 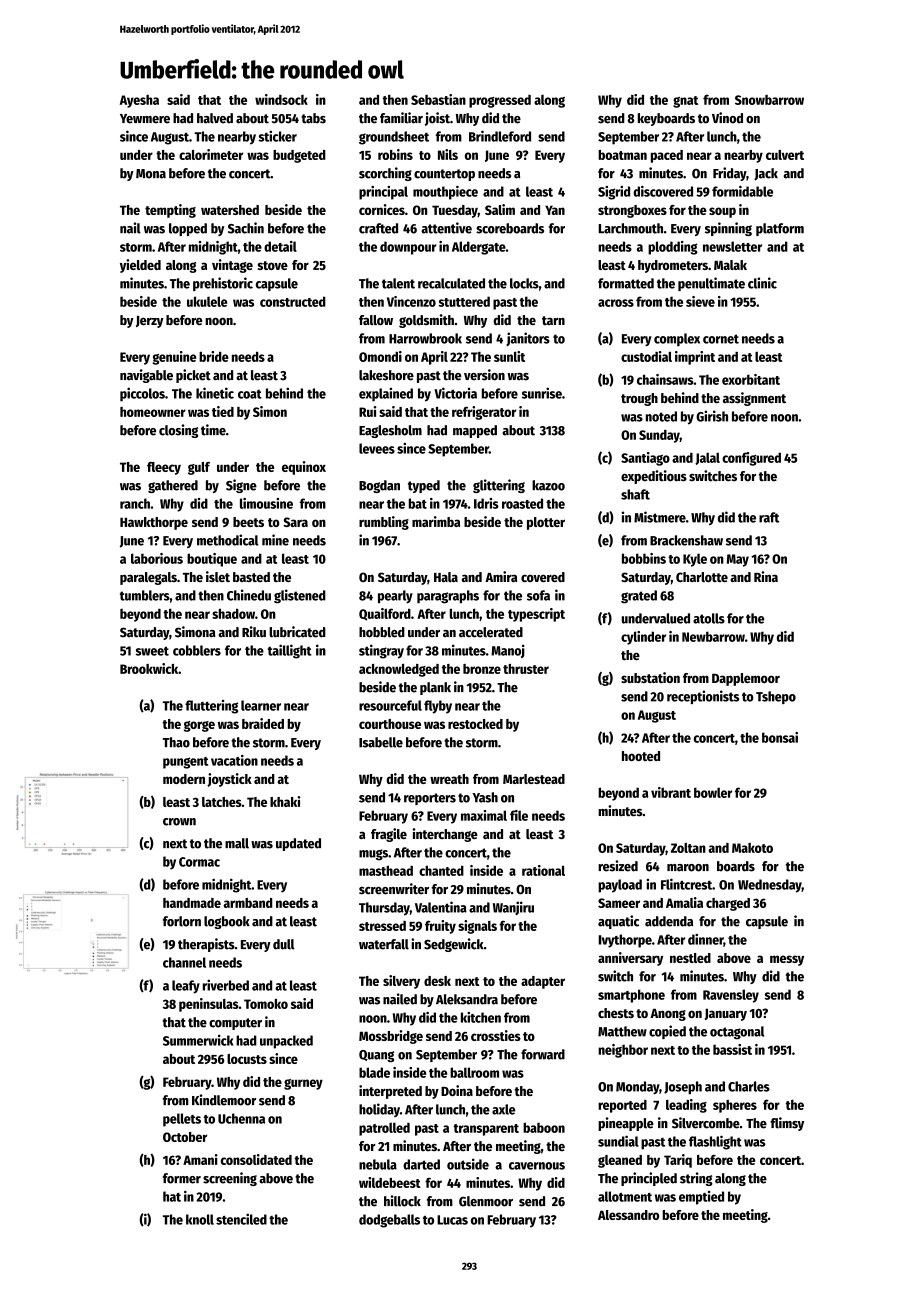 What do you see at coordinates (284, 944) in the screenshot?
I see `dull` at bounding box center [284, 944].
